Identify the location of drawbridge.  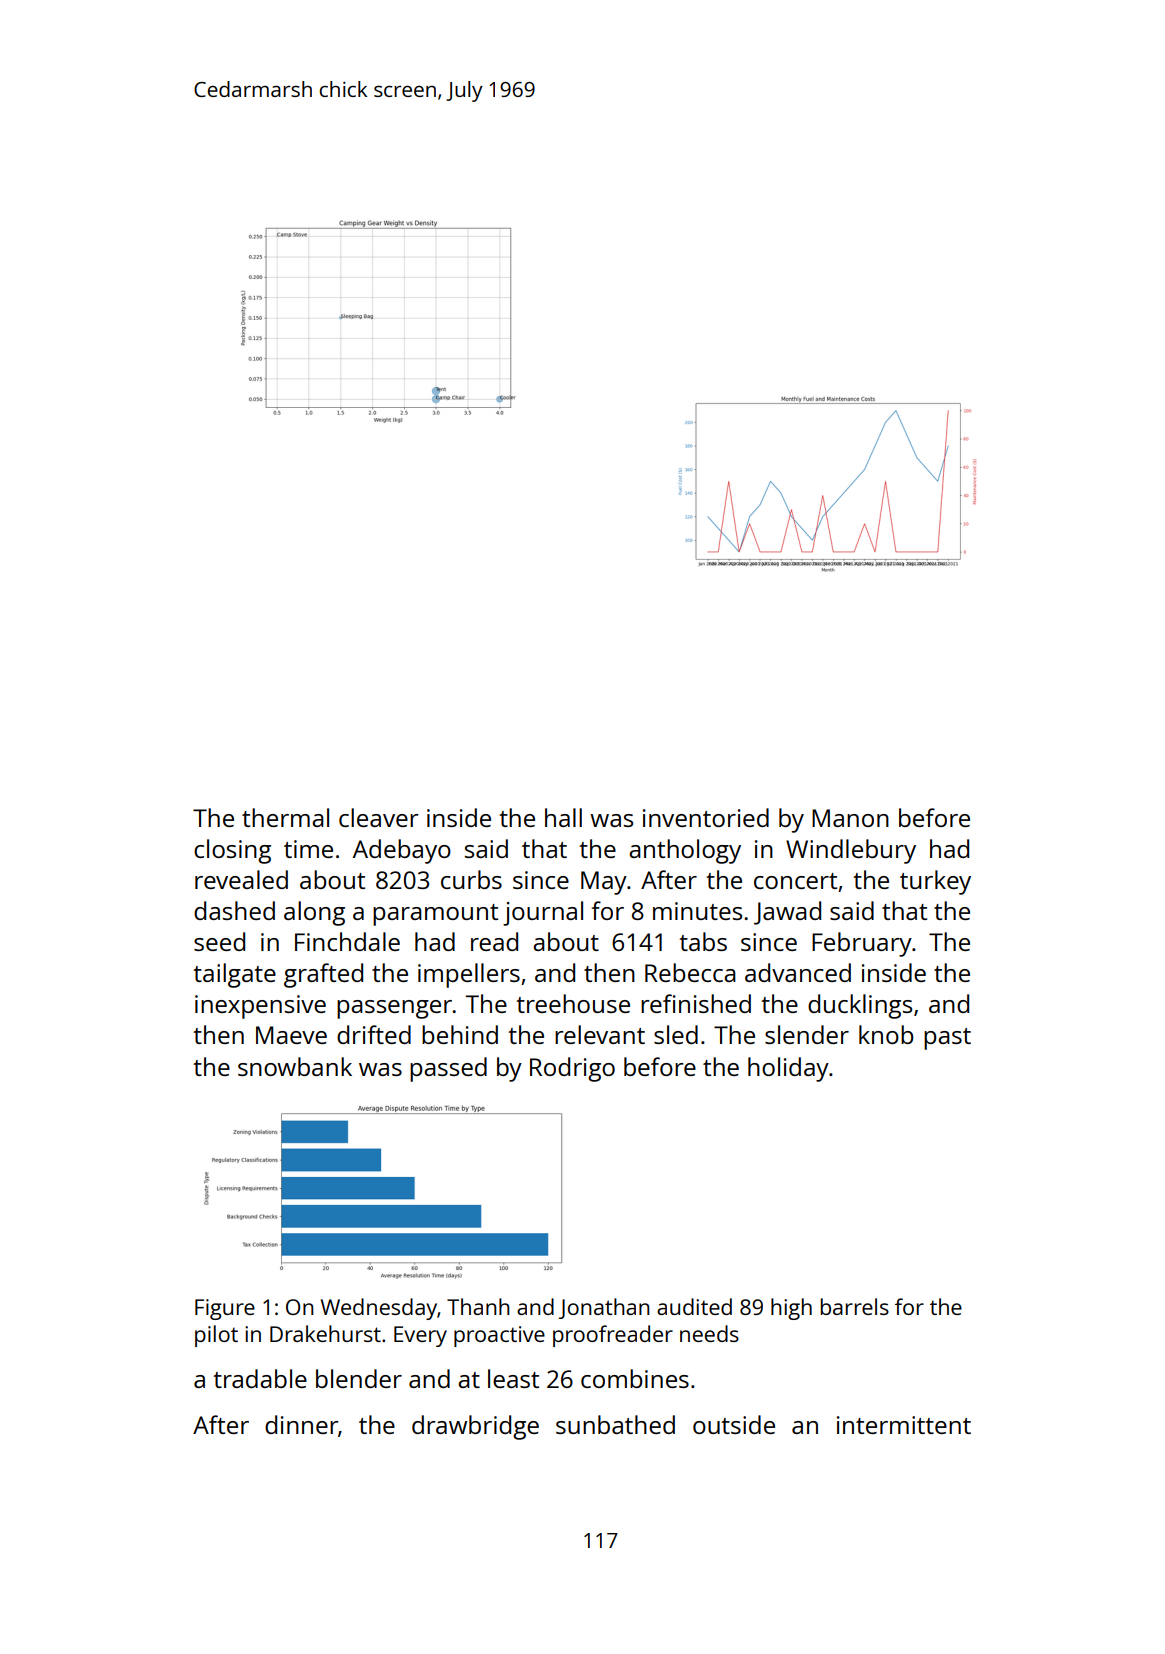
(475, 1427).
